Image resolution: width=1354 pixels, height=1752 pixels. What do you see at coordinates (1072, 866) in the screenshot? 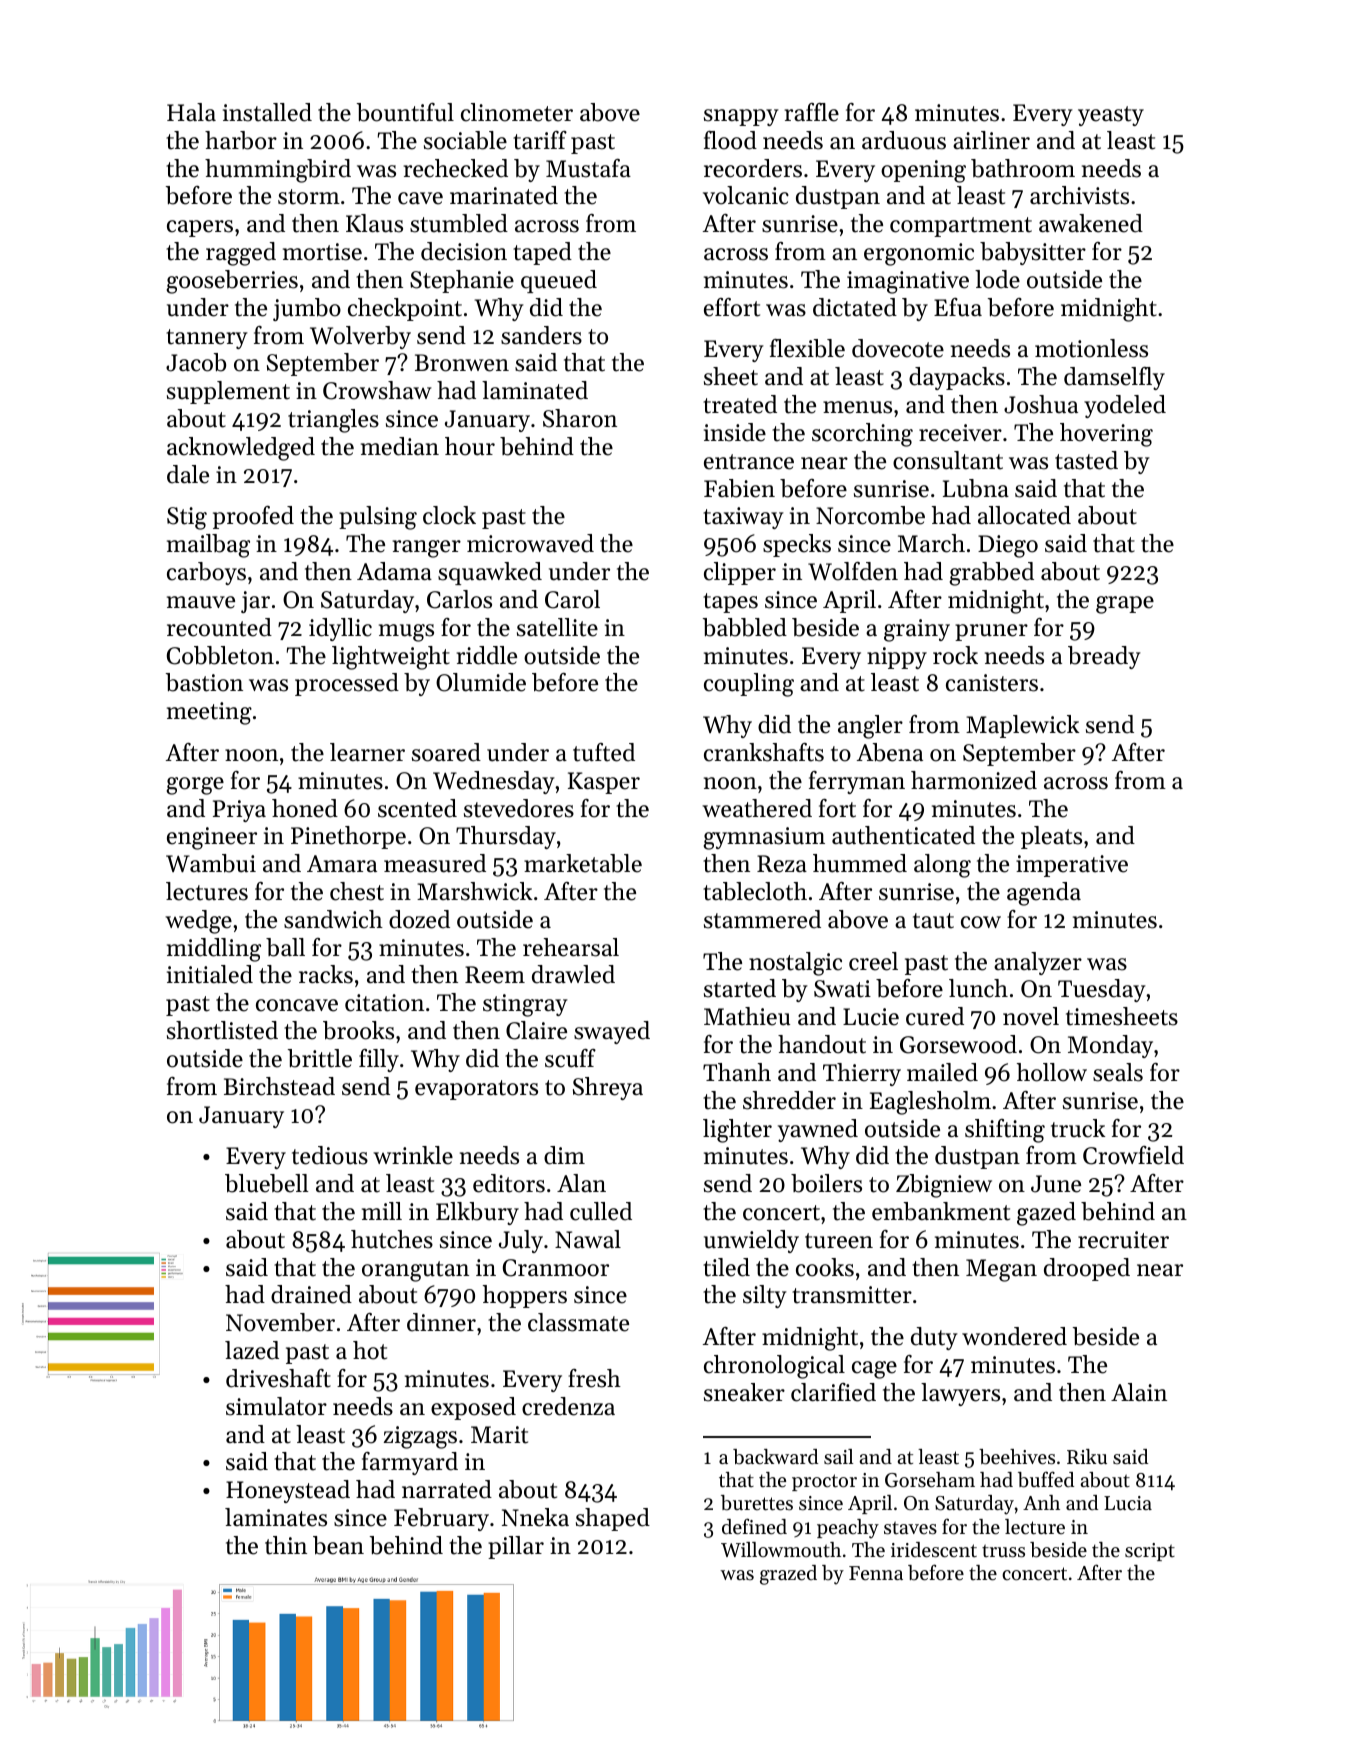
I see `imperative` at bounding box center [1072, 866].
